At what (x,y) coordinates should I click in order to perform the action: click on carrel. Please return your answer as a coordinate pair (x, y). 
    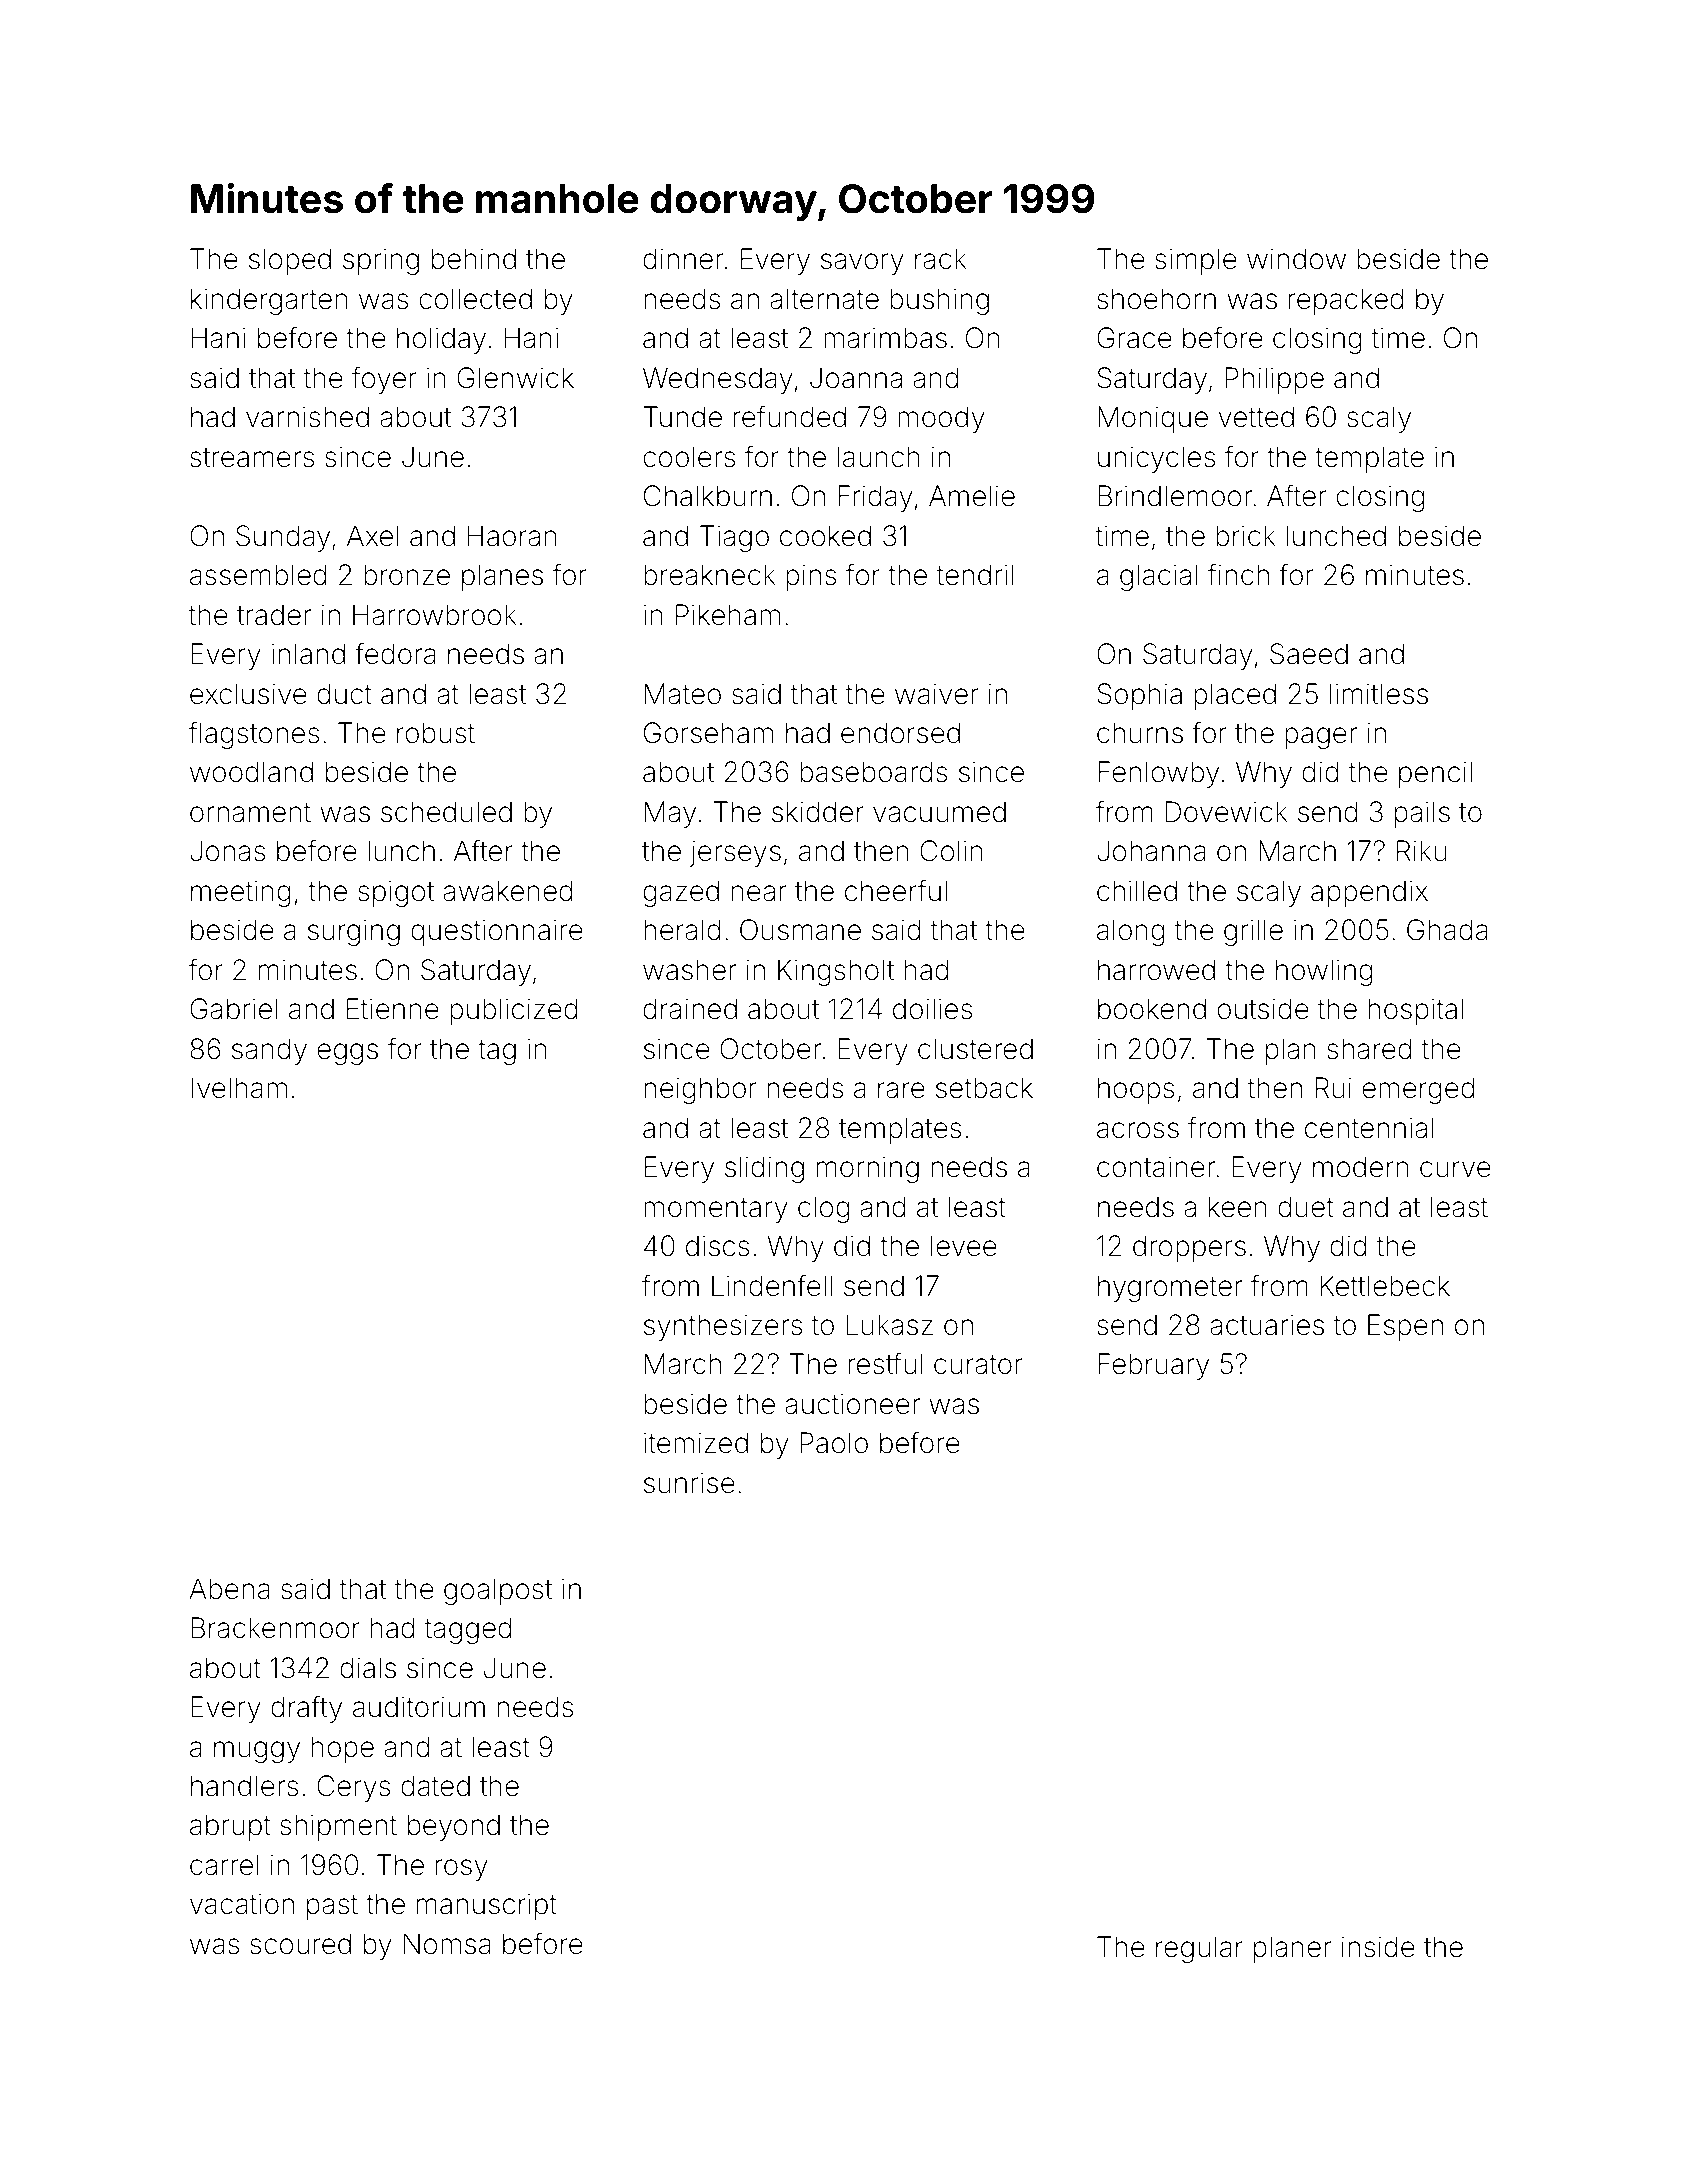
    Looking at the image, I should click on (224, 1865).
